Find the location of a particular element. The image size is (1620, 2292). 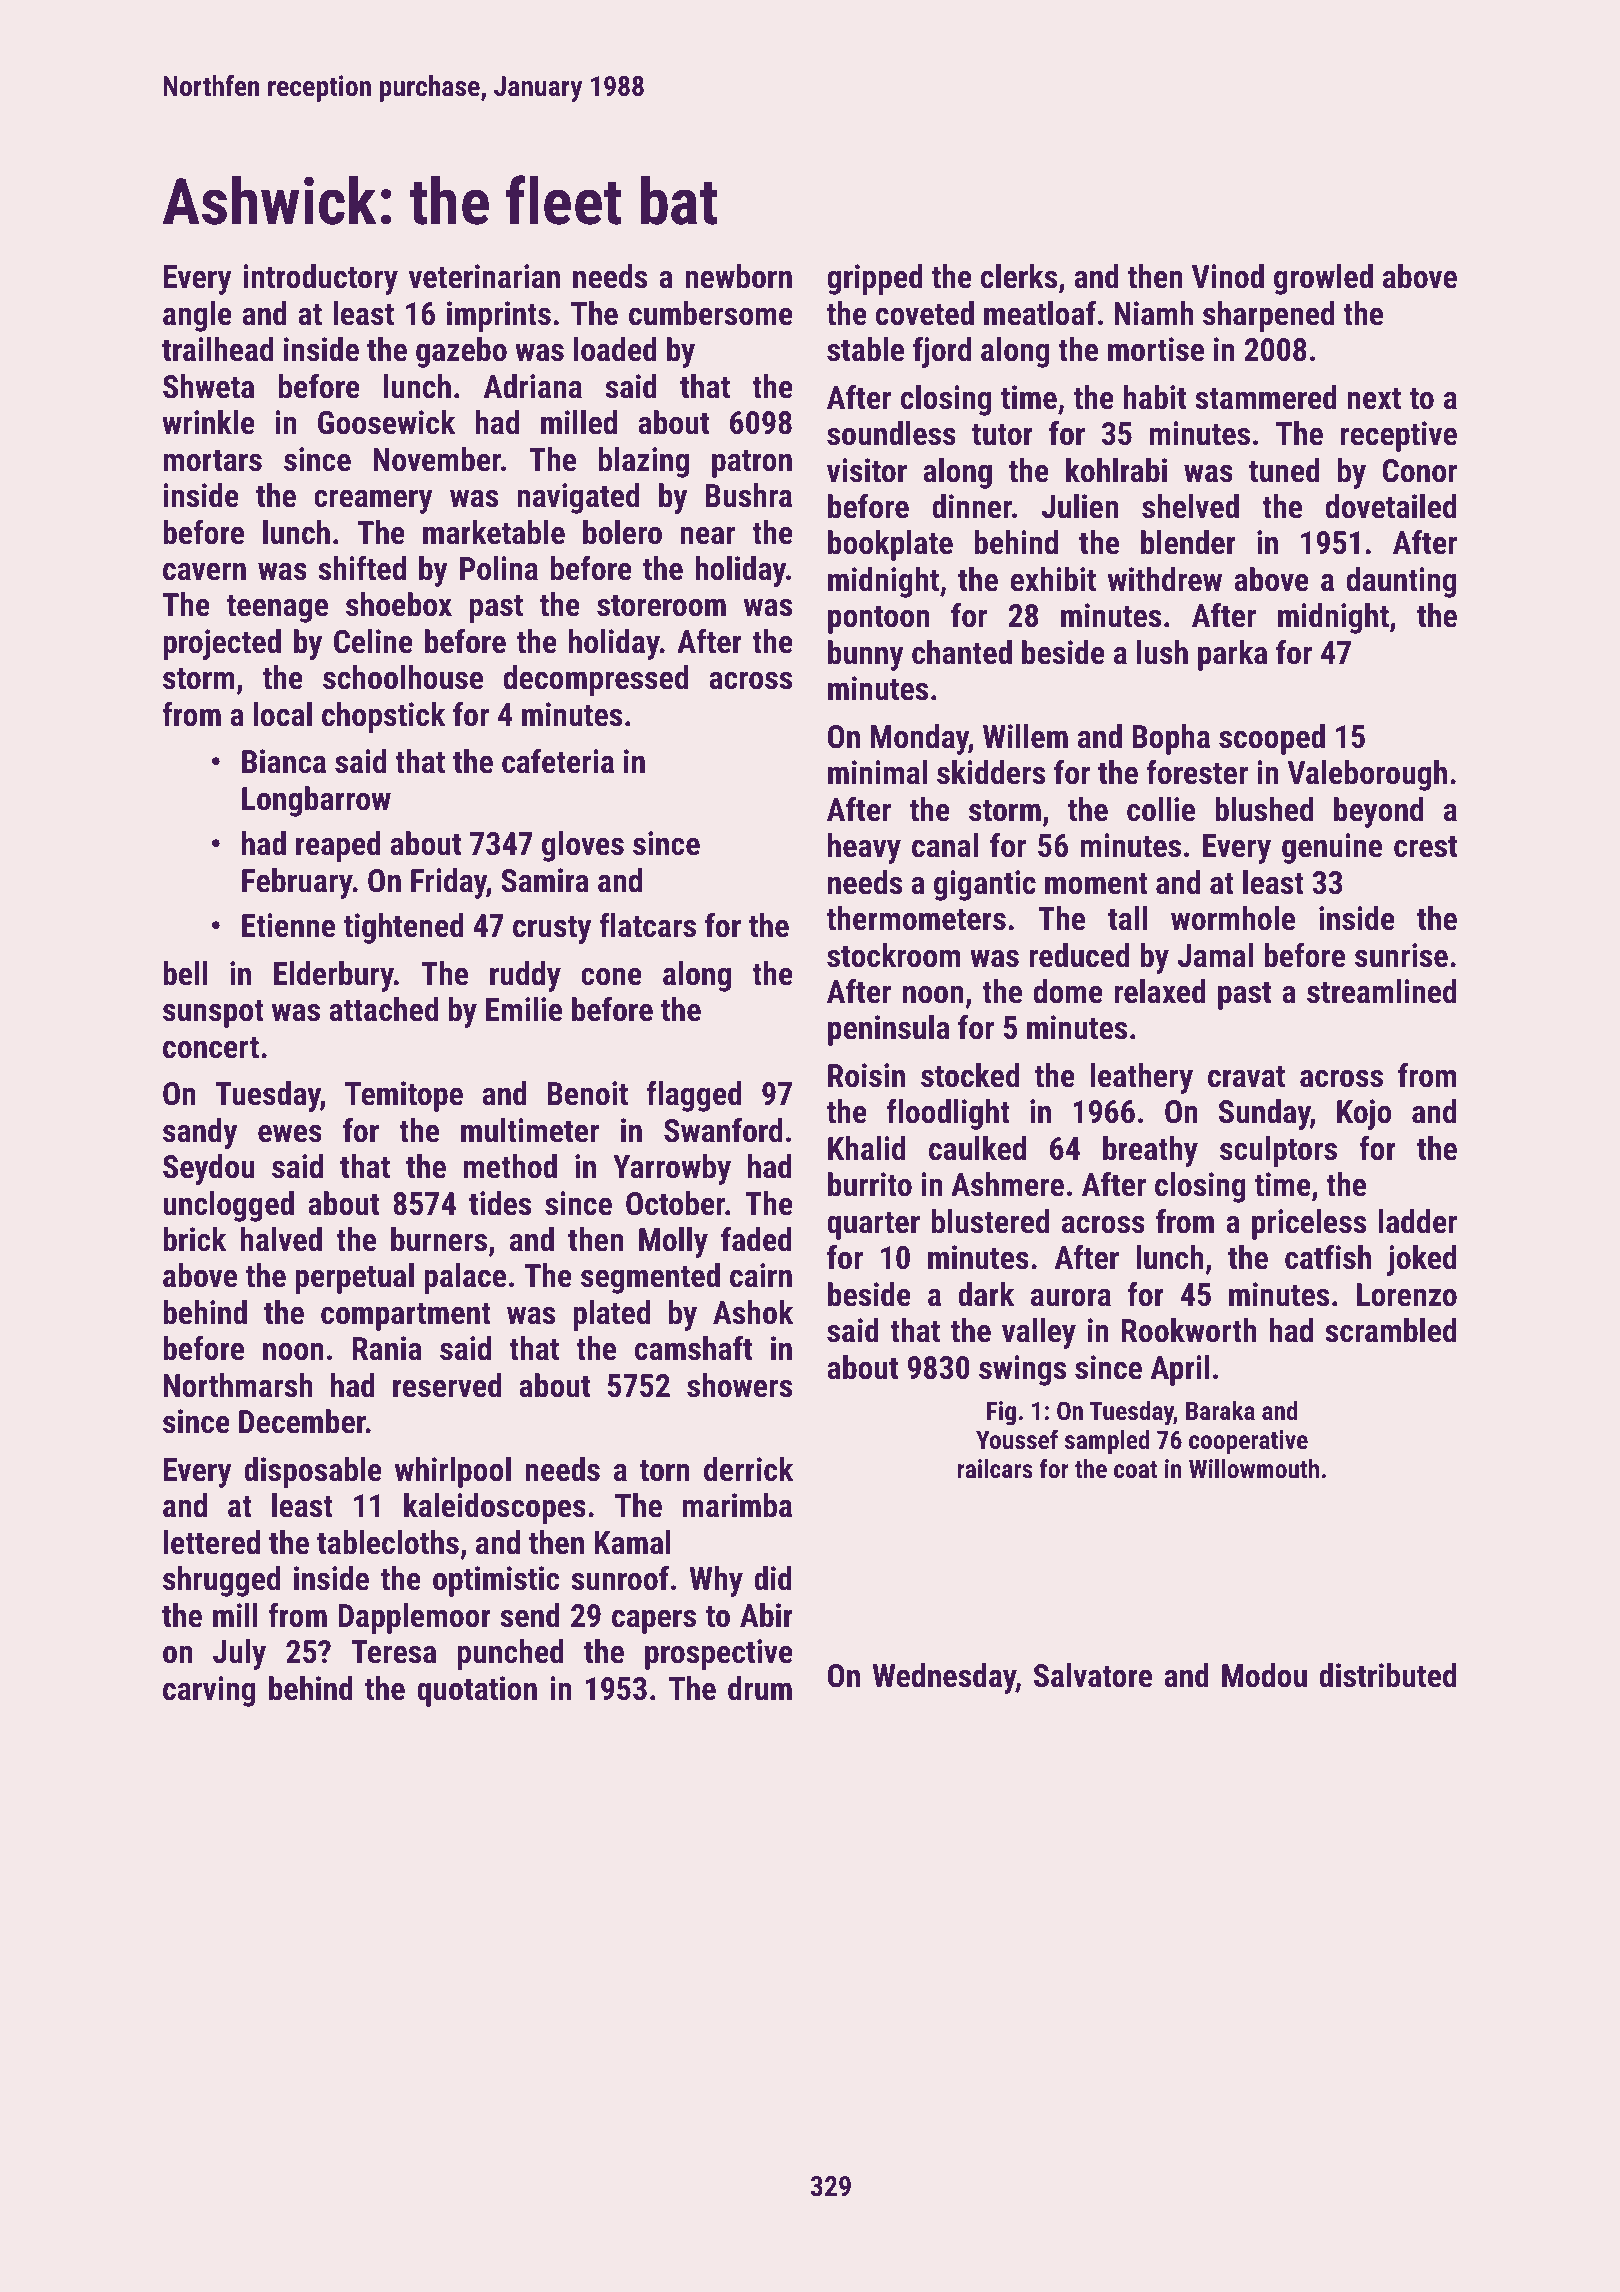

newborn is located at coordinates (738, 276).
